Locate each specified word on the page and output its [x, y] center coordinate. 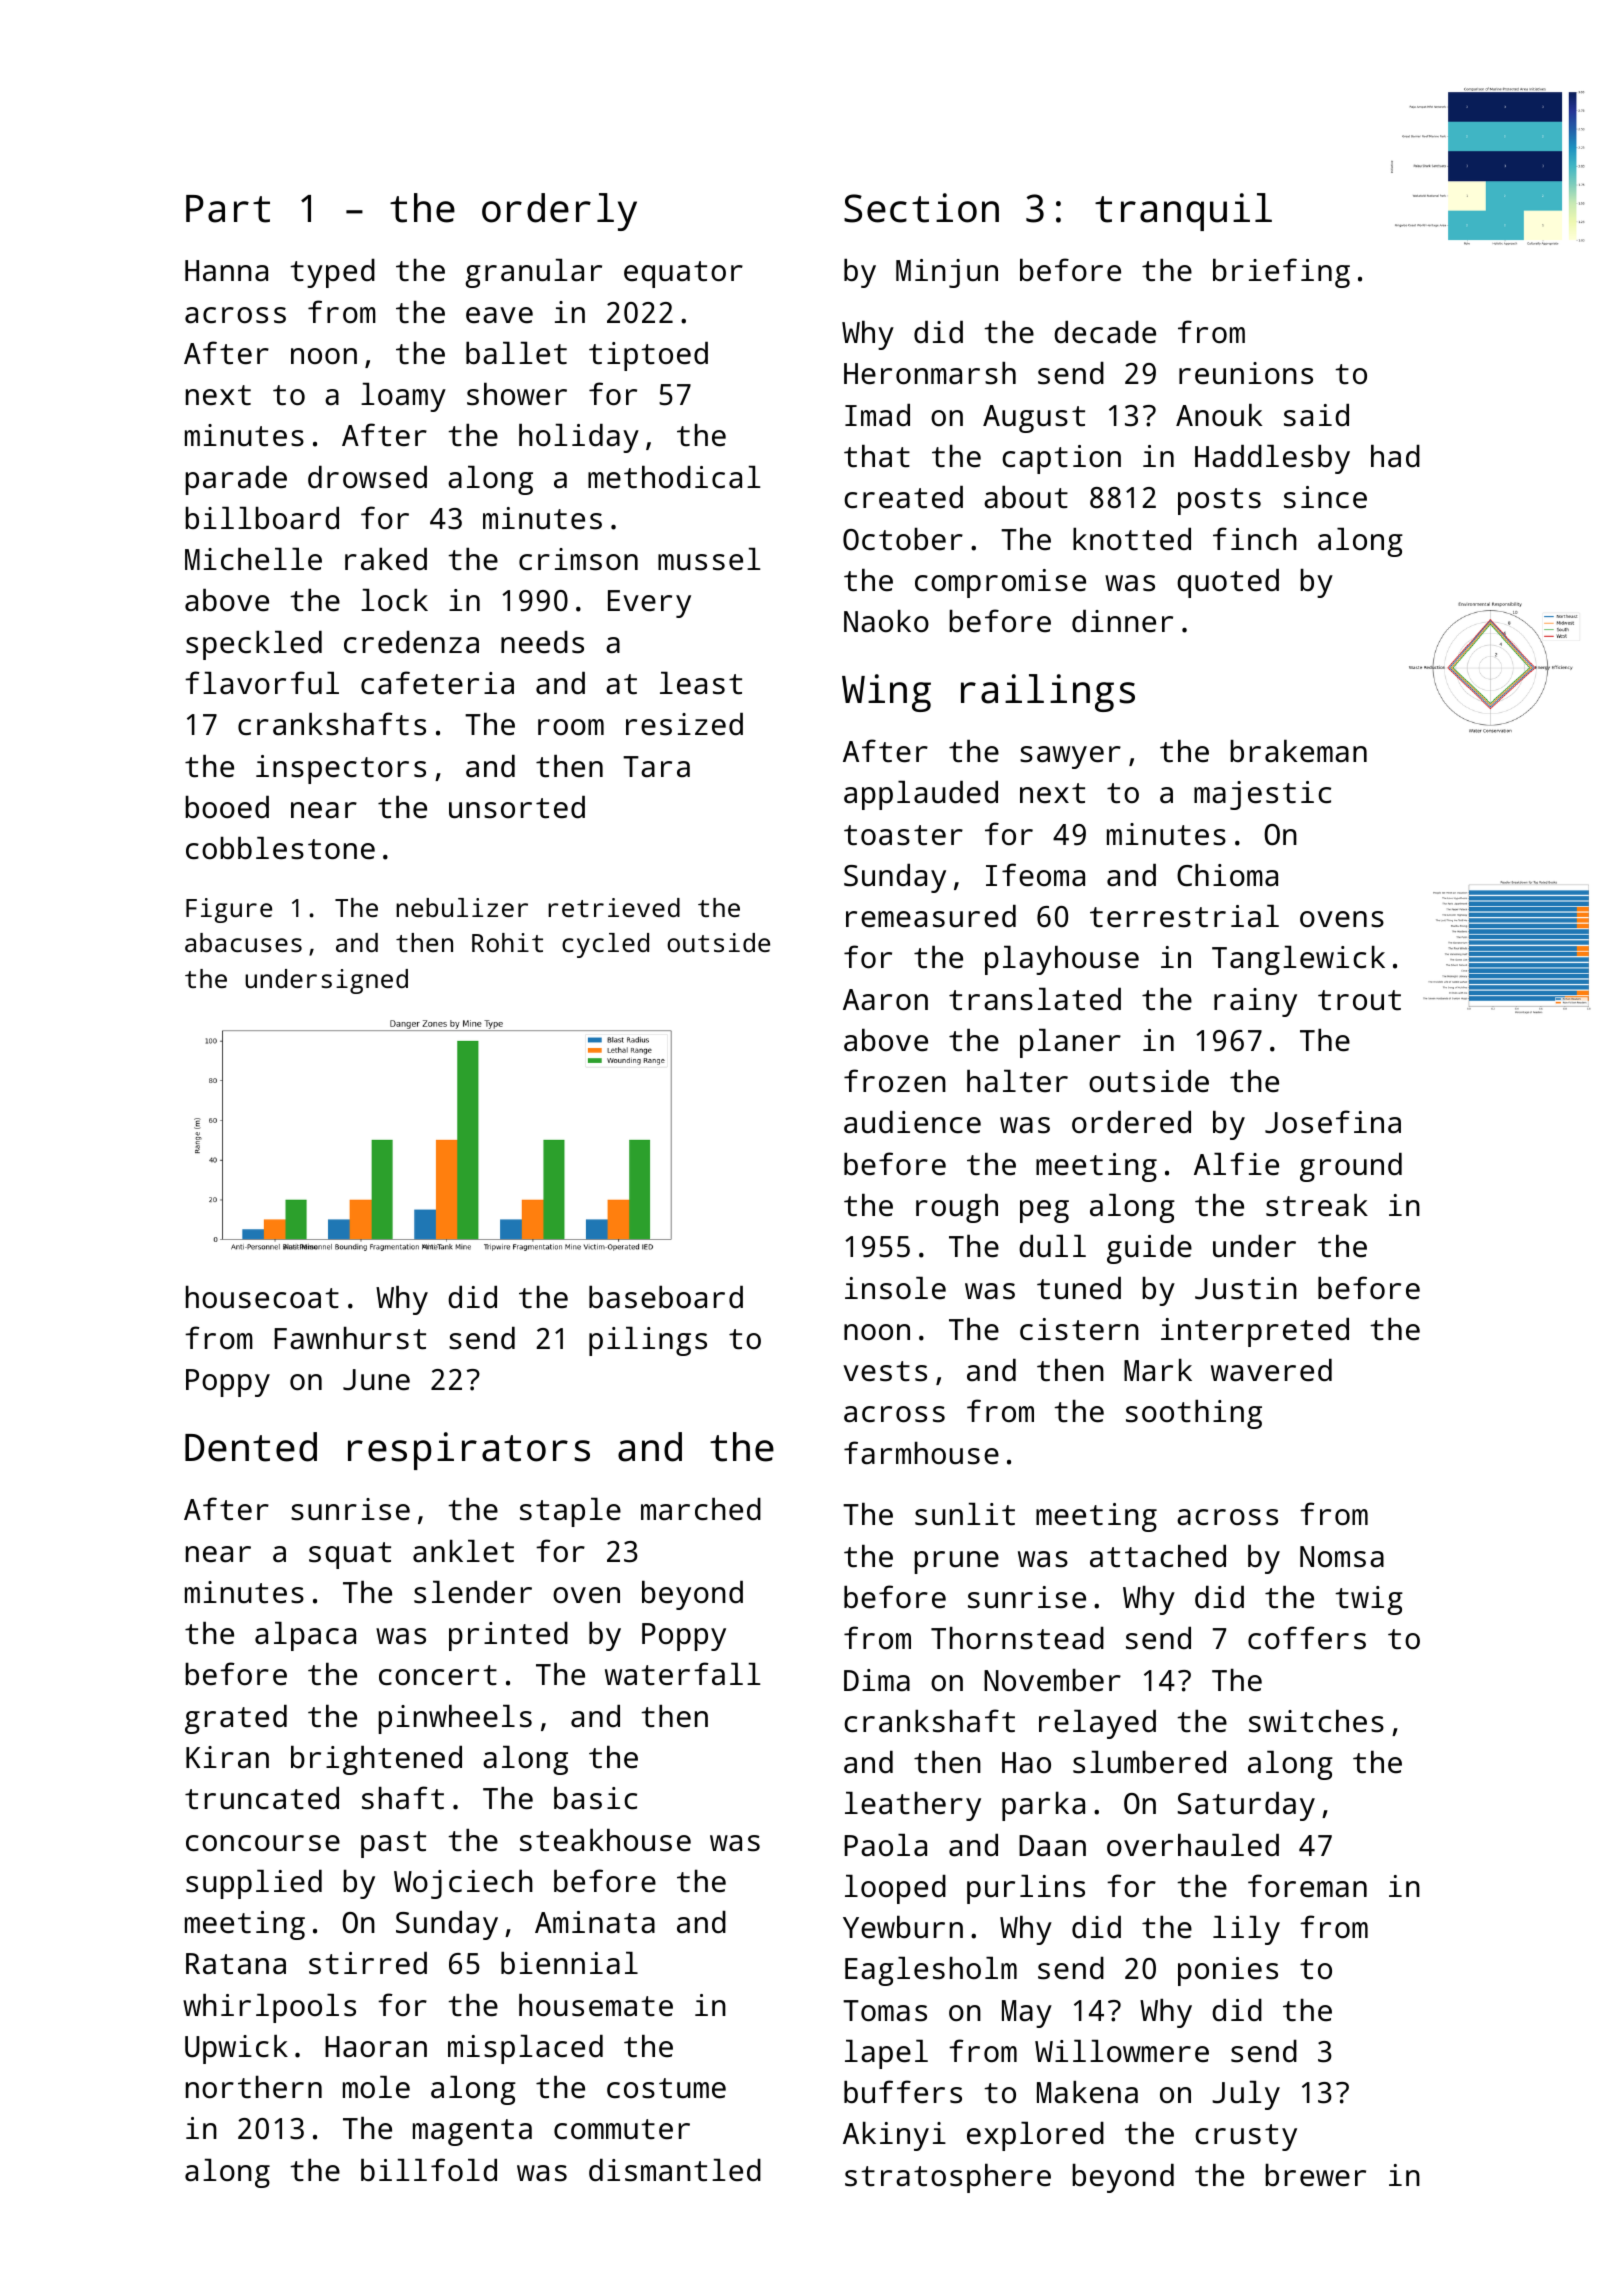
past [393, 1844]
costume [666, 2088]
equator [683, 274]
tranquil [1183, 212]
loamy [403, 397]
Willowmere [1122, 2051]
